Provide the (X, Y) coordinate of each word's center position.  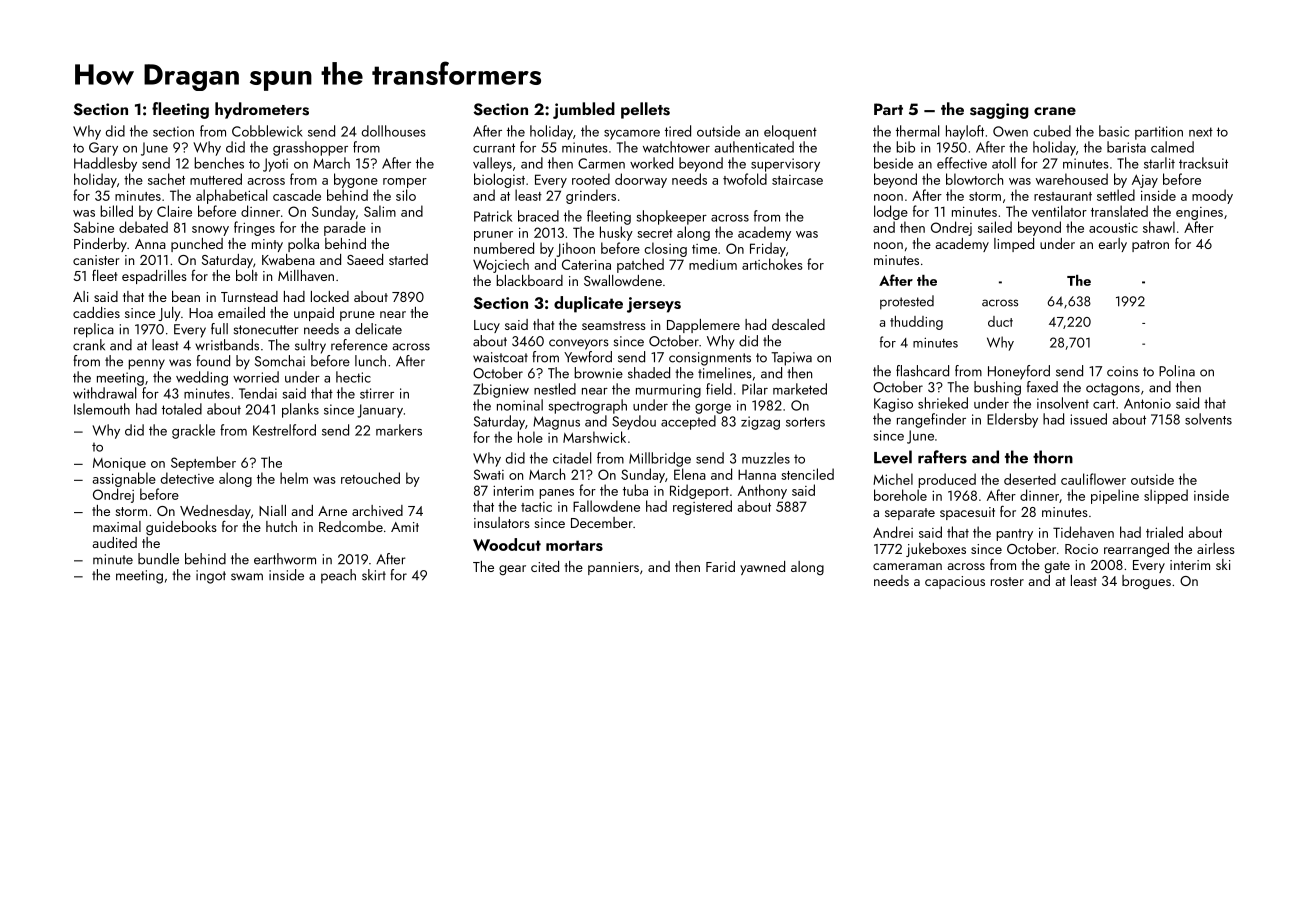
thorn (1053, 457)
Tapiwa (791, 359)
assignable (124, 479)
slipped (1166, 496)
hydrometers (262, 110)
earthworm (285, 559)
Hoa (201, 313)
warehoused (1072, 179)
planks (300, 410)
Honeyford (1019, 372)
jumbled (584, 110)
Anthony (762, 491)
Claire (174, 211)
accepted (688, 422)
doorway (641, 180)
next (1201, 132)
